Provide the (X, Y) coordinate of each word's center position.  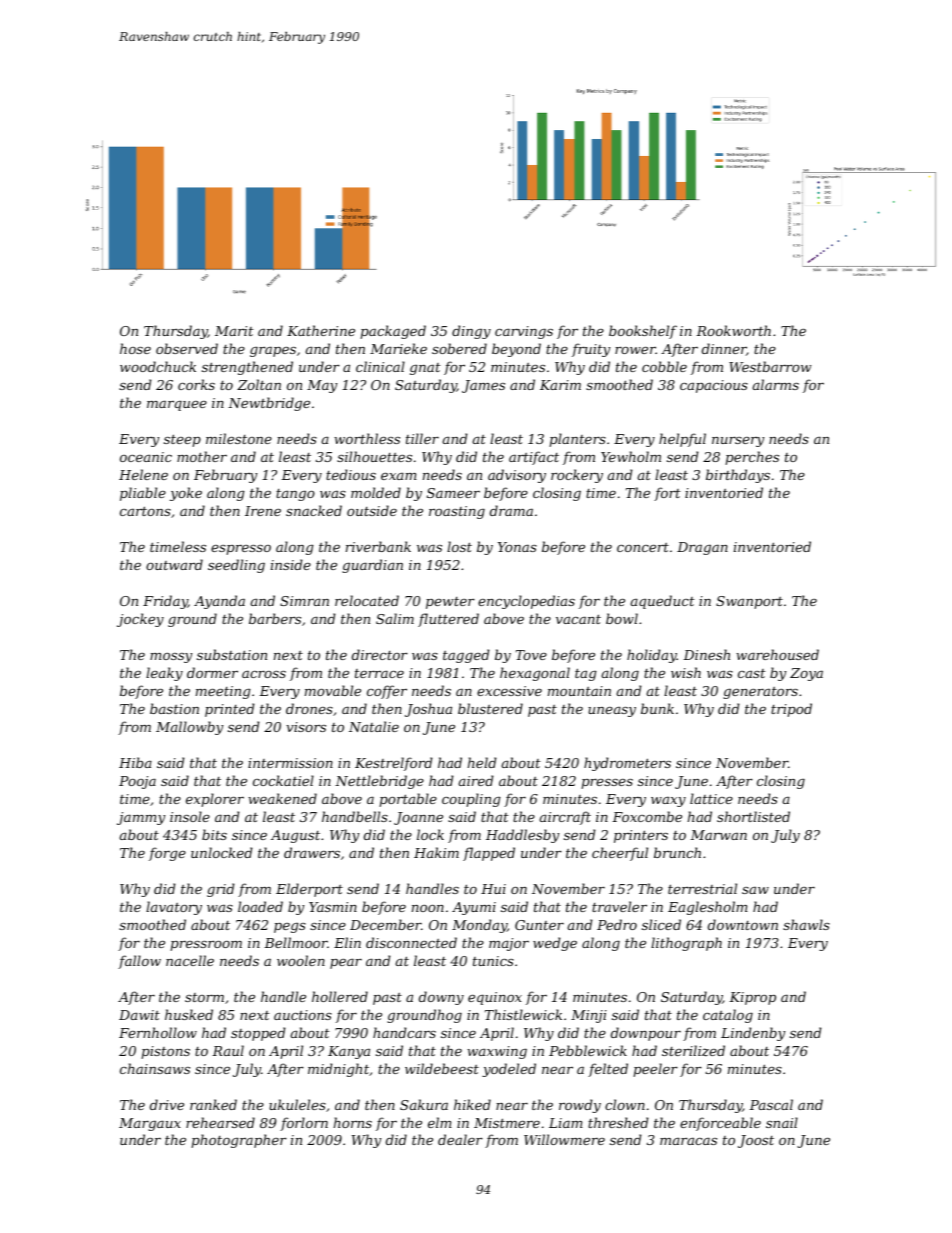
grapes (273, 352)
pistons (165, 1052)
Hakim (436, 852)
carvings (524, 332)
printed (230, 710)
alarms (776, 384)
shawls (806, 924)
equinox (495, 998)
